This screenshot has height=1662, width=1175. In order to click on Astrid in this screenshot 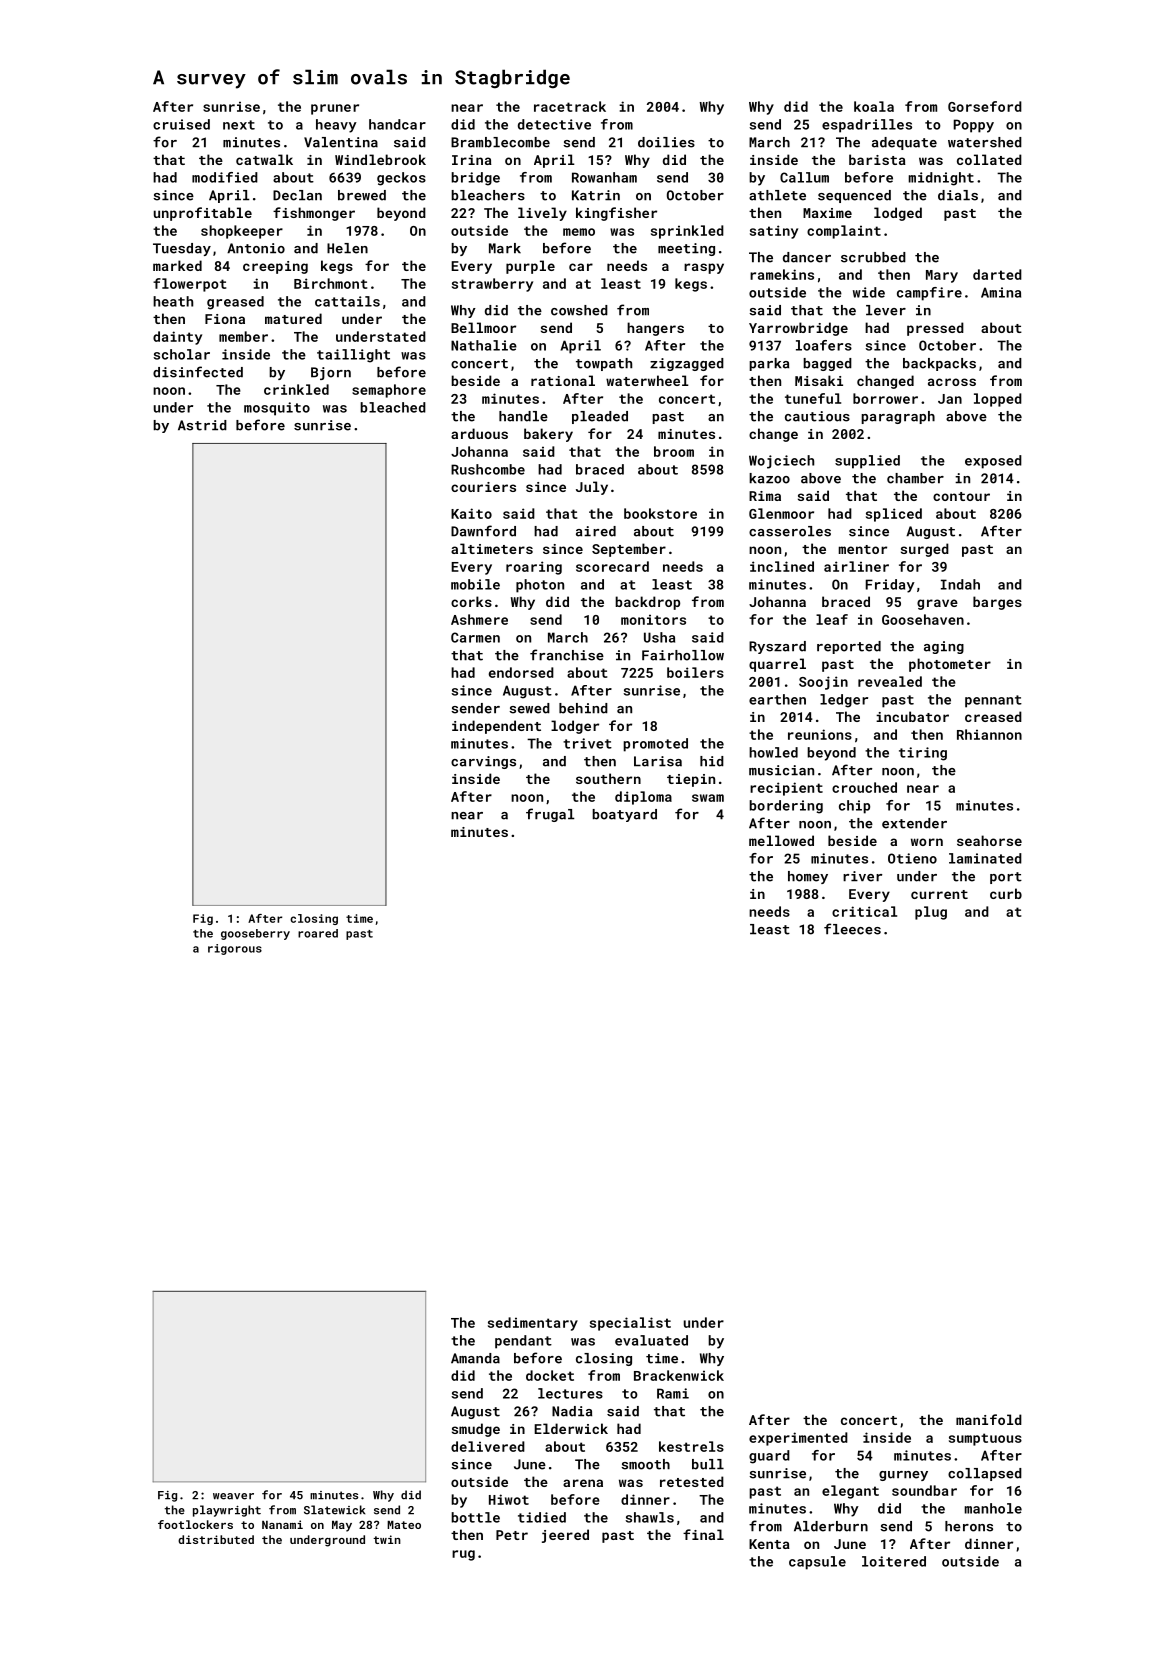, I will do `click(202, 425)`.
